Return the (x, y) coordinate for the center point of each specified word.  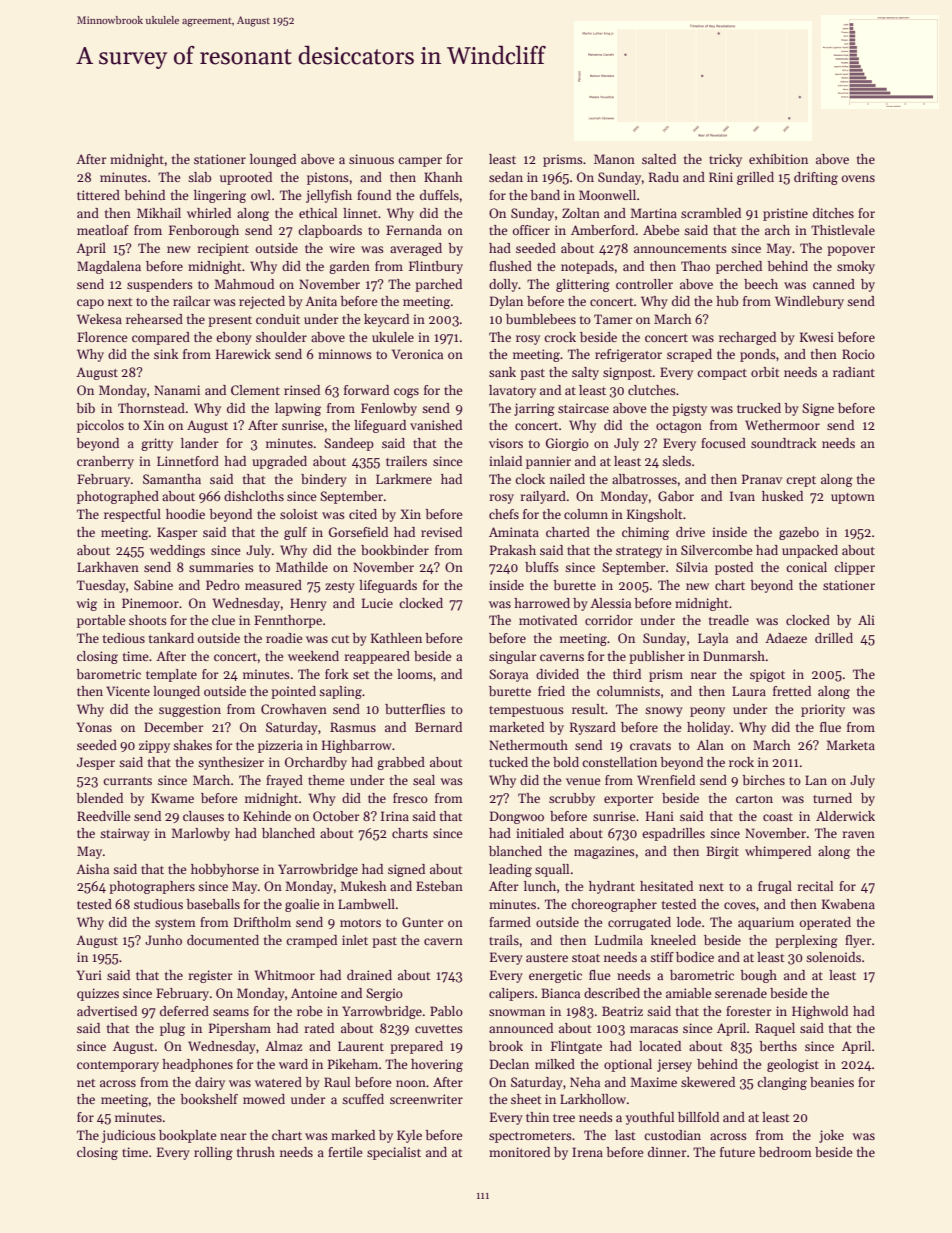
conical (806, 567)
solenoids (833, 957)
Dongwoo (517, 817)
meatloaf (103, 230)
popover (851, 251)
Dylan (506, 302)
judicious (129, 1136)
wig (86, 604)
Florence (102, 337)
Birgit (722, 852)
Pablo (446, 1011)
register (210, 976)
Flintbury (436, 267)
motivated (548, 620)
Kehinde (267, 816)
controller (644, 284)
